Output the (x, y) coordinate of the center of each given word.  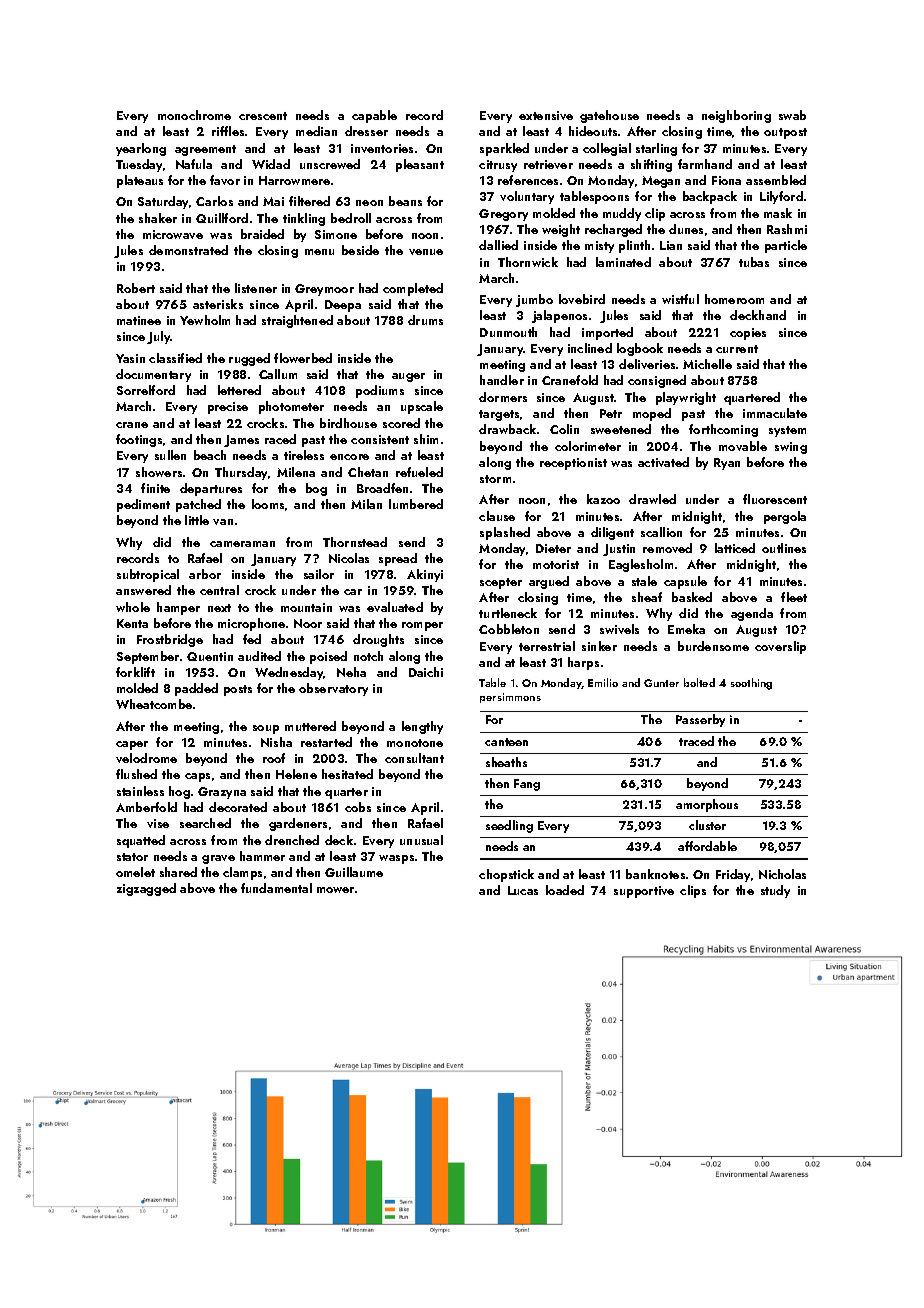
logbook (640, 349)
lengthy (422, 727)
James (241, 441)
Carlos (214, 201)
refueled (419, 472)
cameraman (242, 544)
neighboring (736, 116)
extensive (546, 115)
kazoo (603, 499)
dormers (503, 397)
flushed (136, 774)
